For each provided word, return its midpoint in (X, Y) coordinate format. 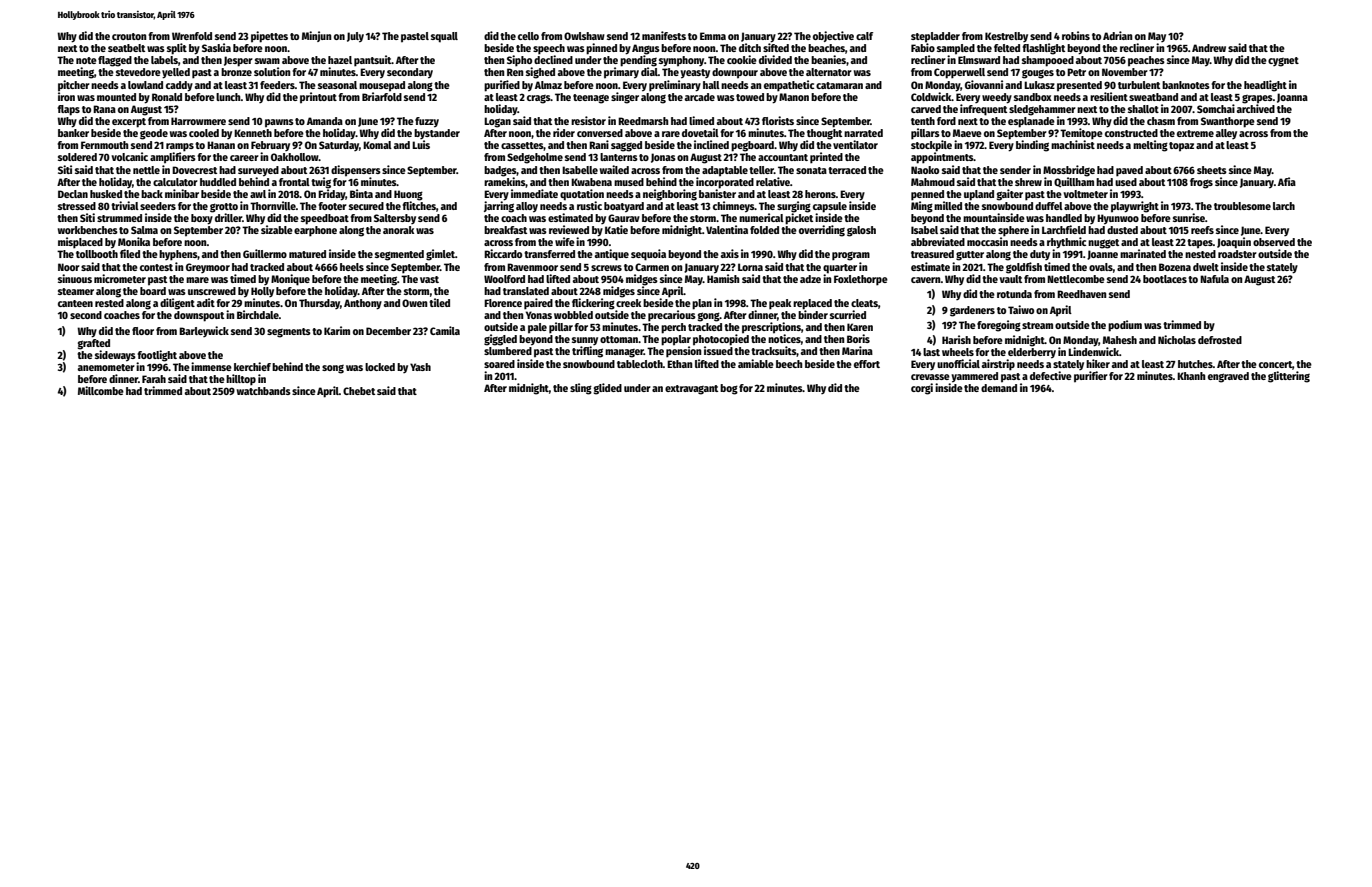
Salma (144, 230)
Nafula (1214, 279)
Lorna (750, 267)
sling (581, 389)
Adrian (1117, 35)
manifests (664, 35)
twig (321, 183)
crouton (129, 36)
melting (1150, 146)
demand (999, 388)
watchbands (264, 391)
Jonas (663, 158)
